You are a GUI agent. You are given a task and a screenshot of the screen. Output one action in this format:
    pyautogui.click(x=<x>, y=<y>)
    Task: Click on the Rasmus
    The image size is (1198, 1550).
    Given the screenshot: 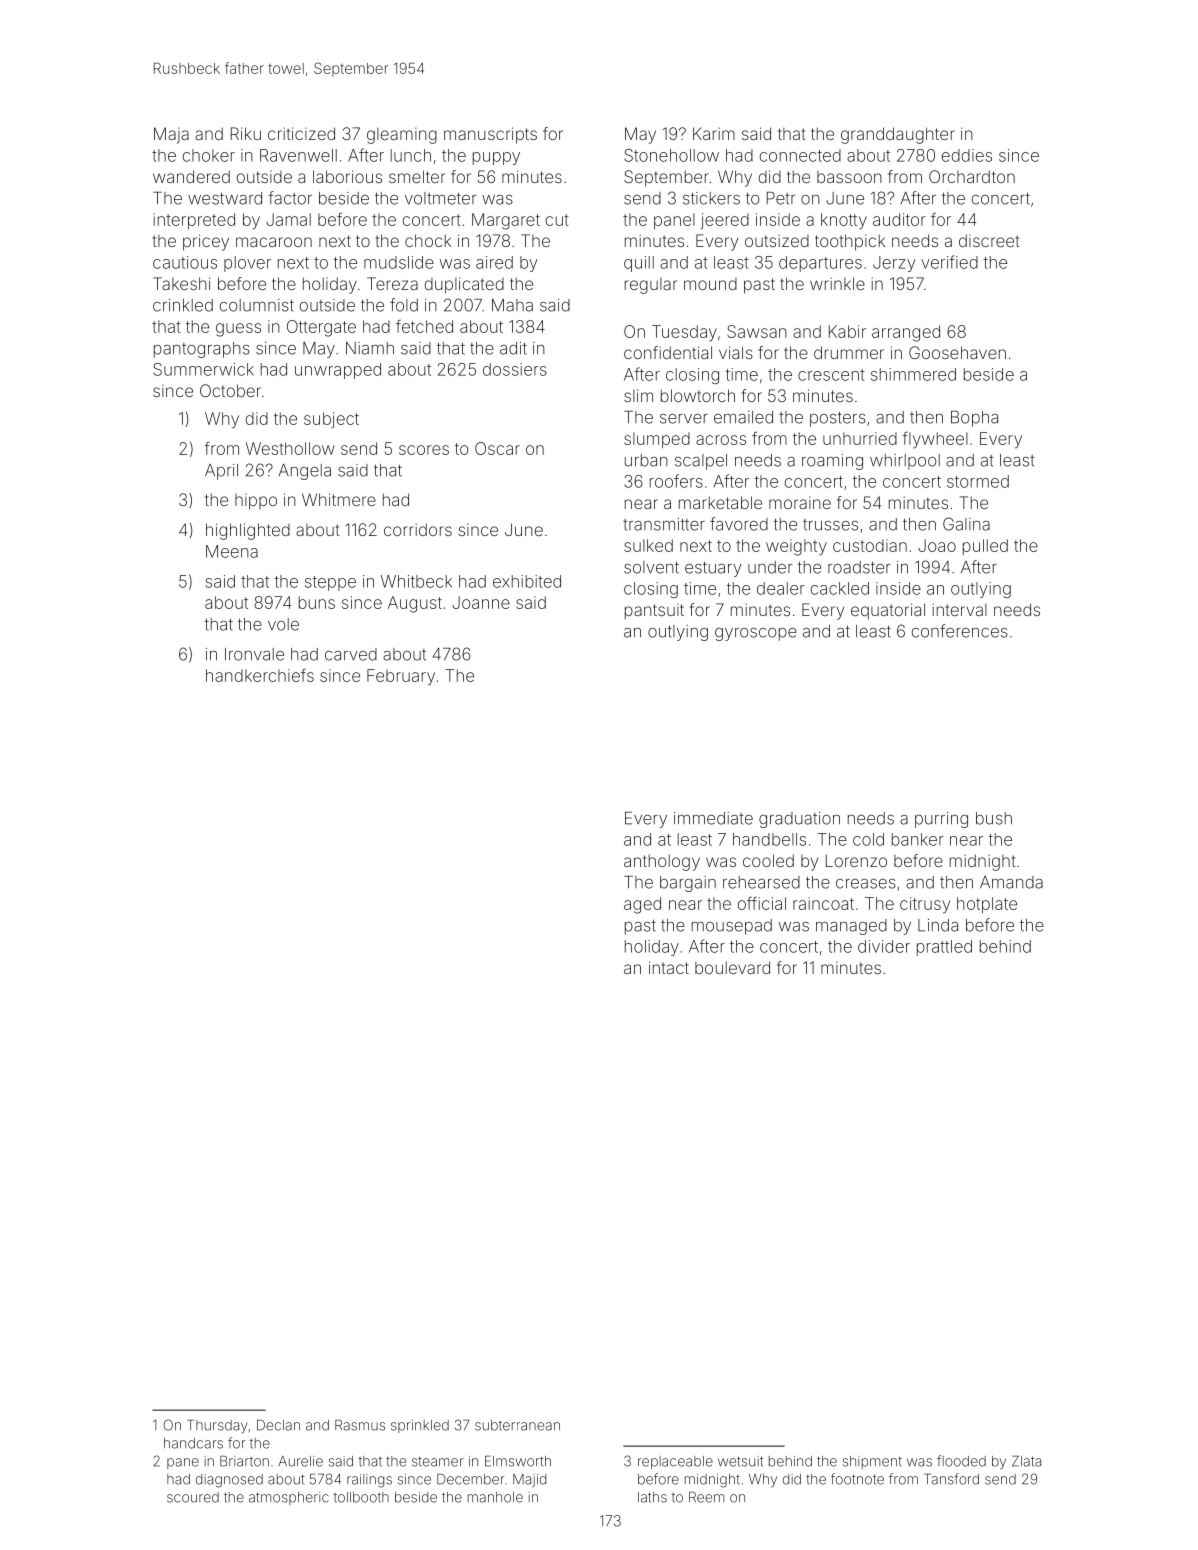 What is the action you would take?
    pyautogui.click(x=360, y=1425)
